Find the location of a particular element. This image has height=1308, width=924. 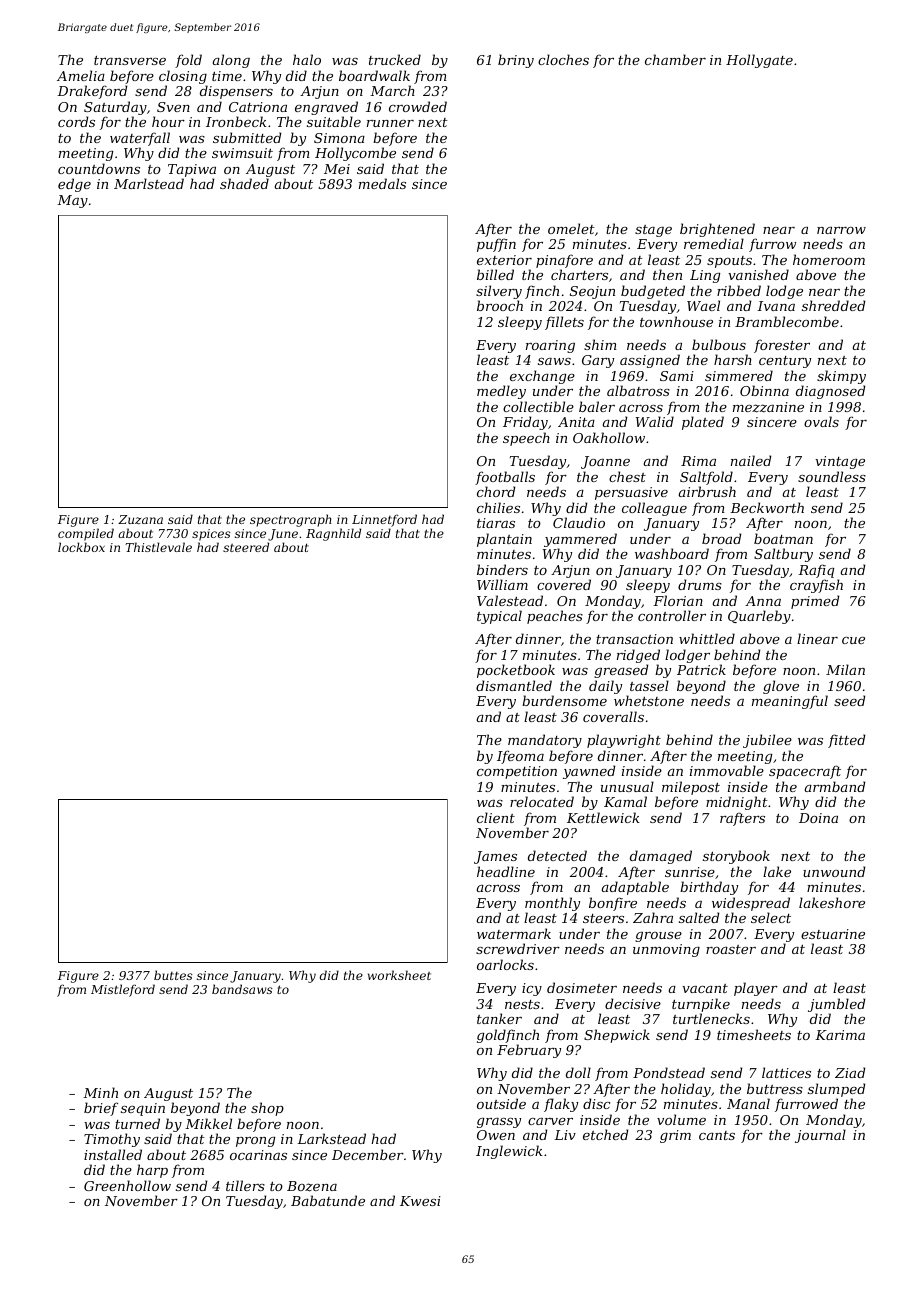

Joanne is located at coordinates (605, 462).
